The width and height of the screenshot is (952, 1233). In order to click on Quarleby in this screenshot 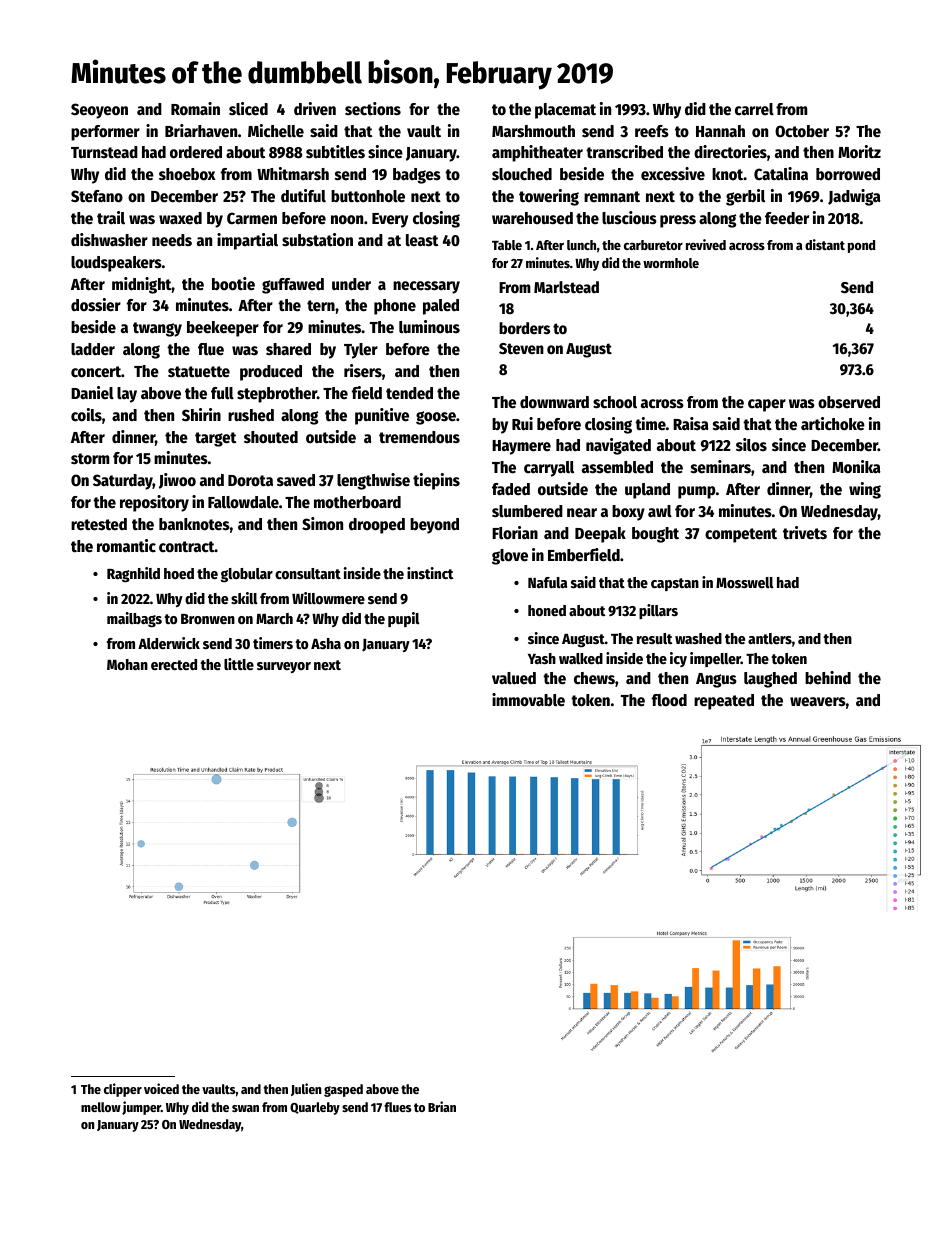, I will do `click(315, 1108)`.
